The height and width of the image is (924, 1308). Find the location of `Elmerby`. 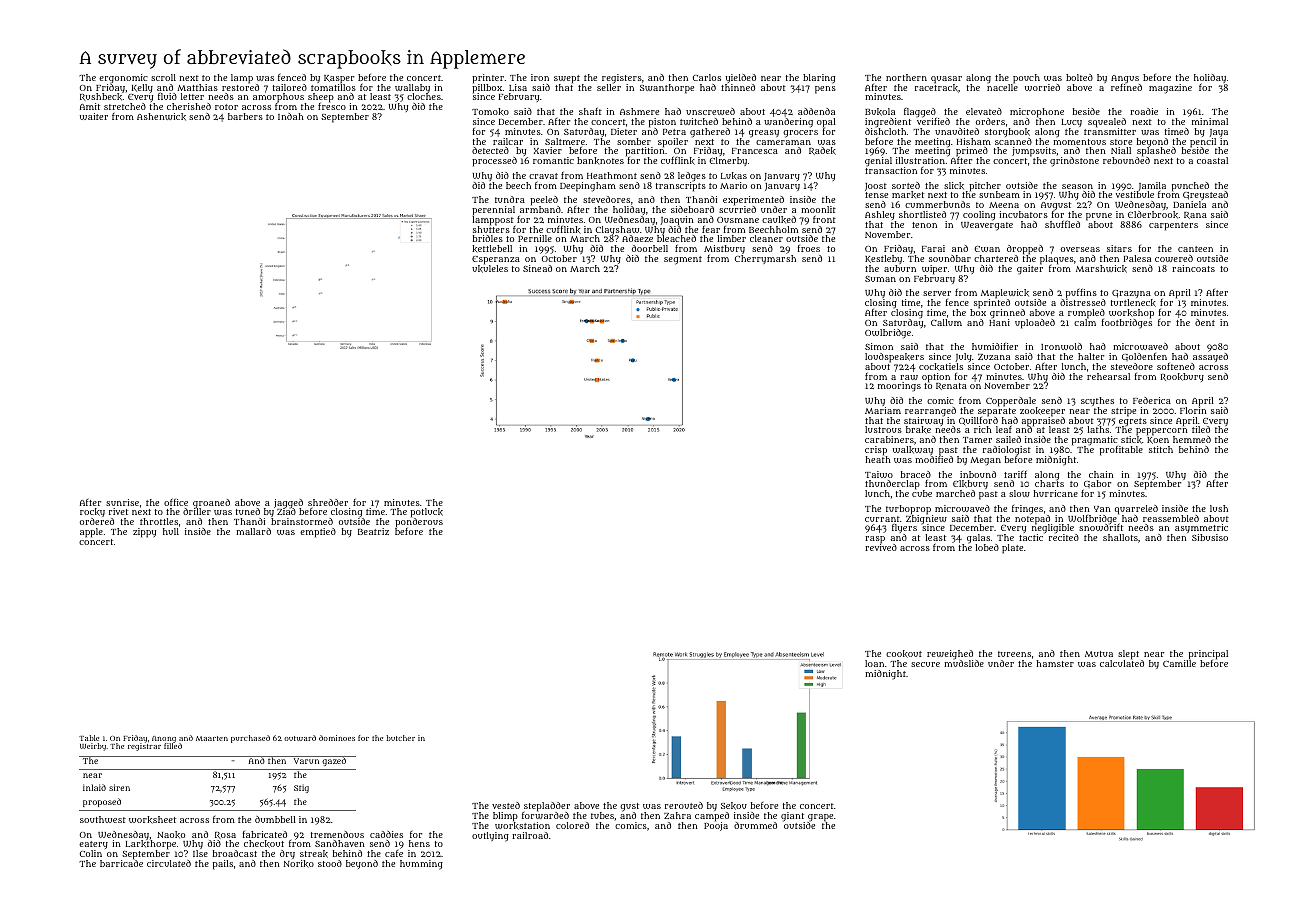

Elmerby is located at coordinates (728, 161).
